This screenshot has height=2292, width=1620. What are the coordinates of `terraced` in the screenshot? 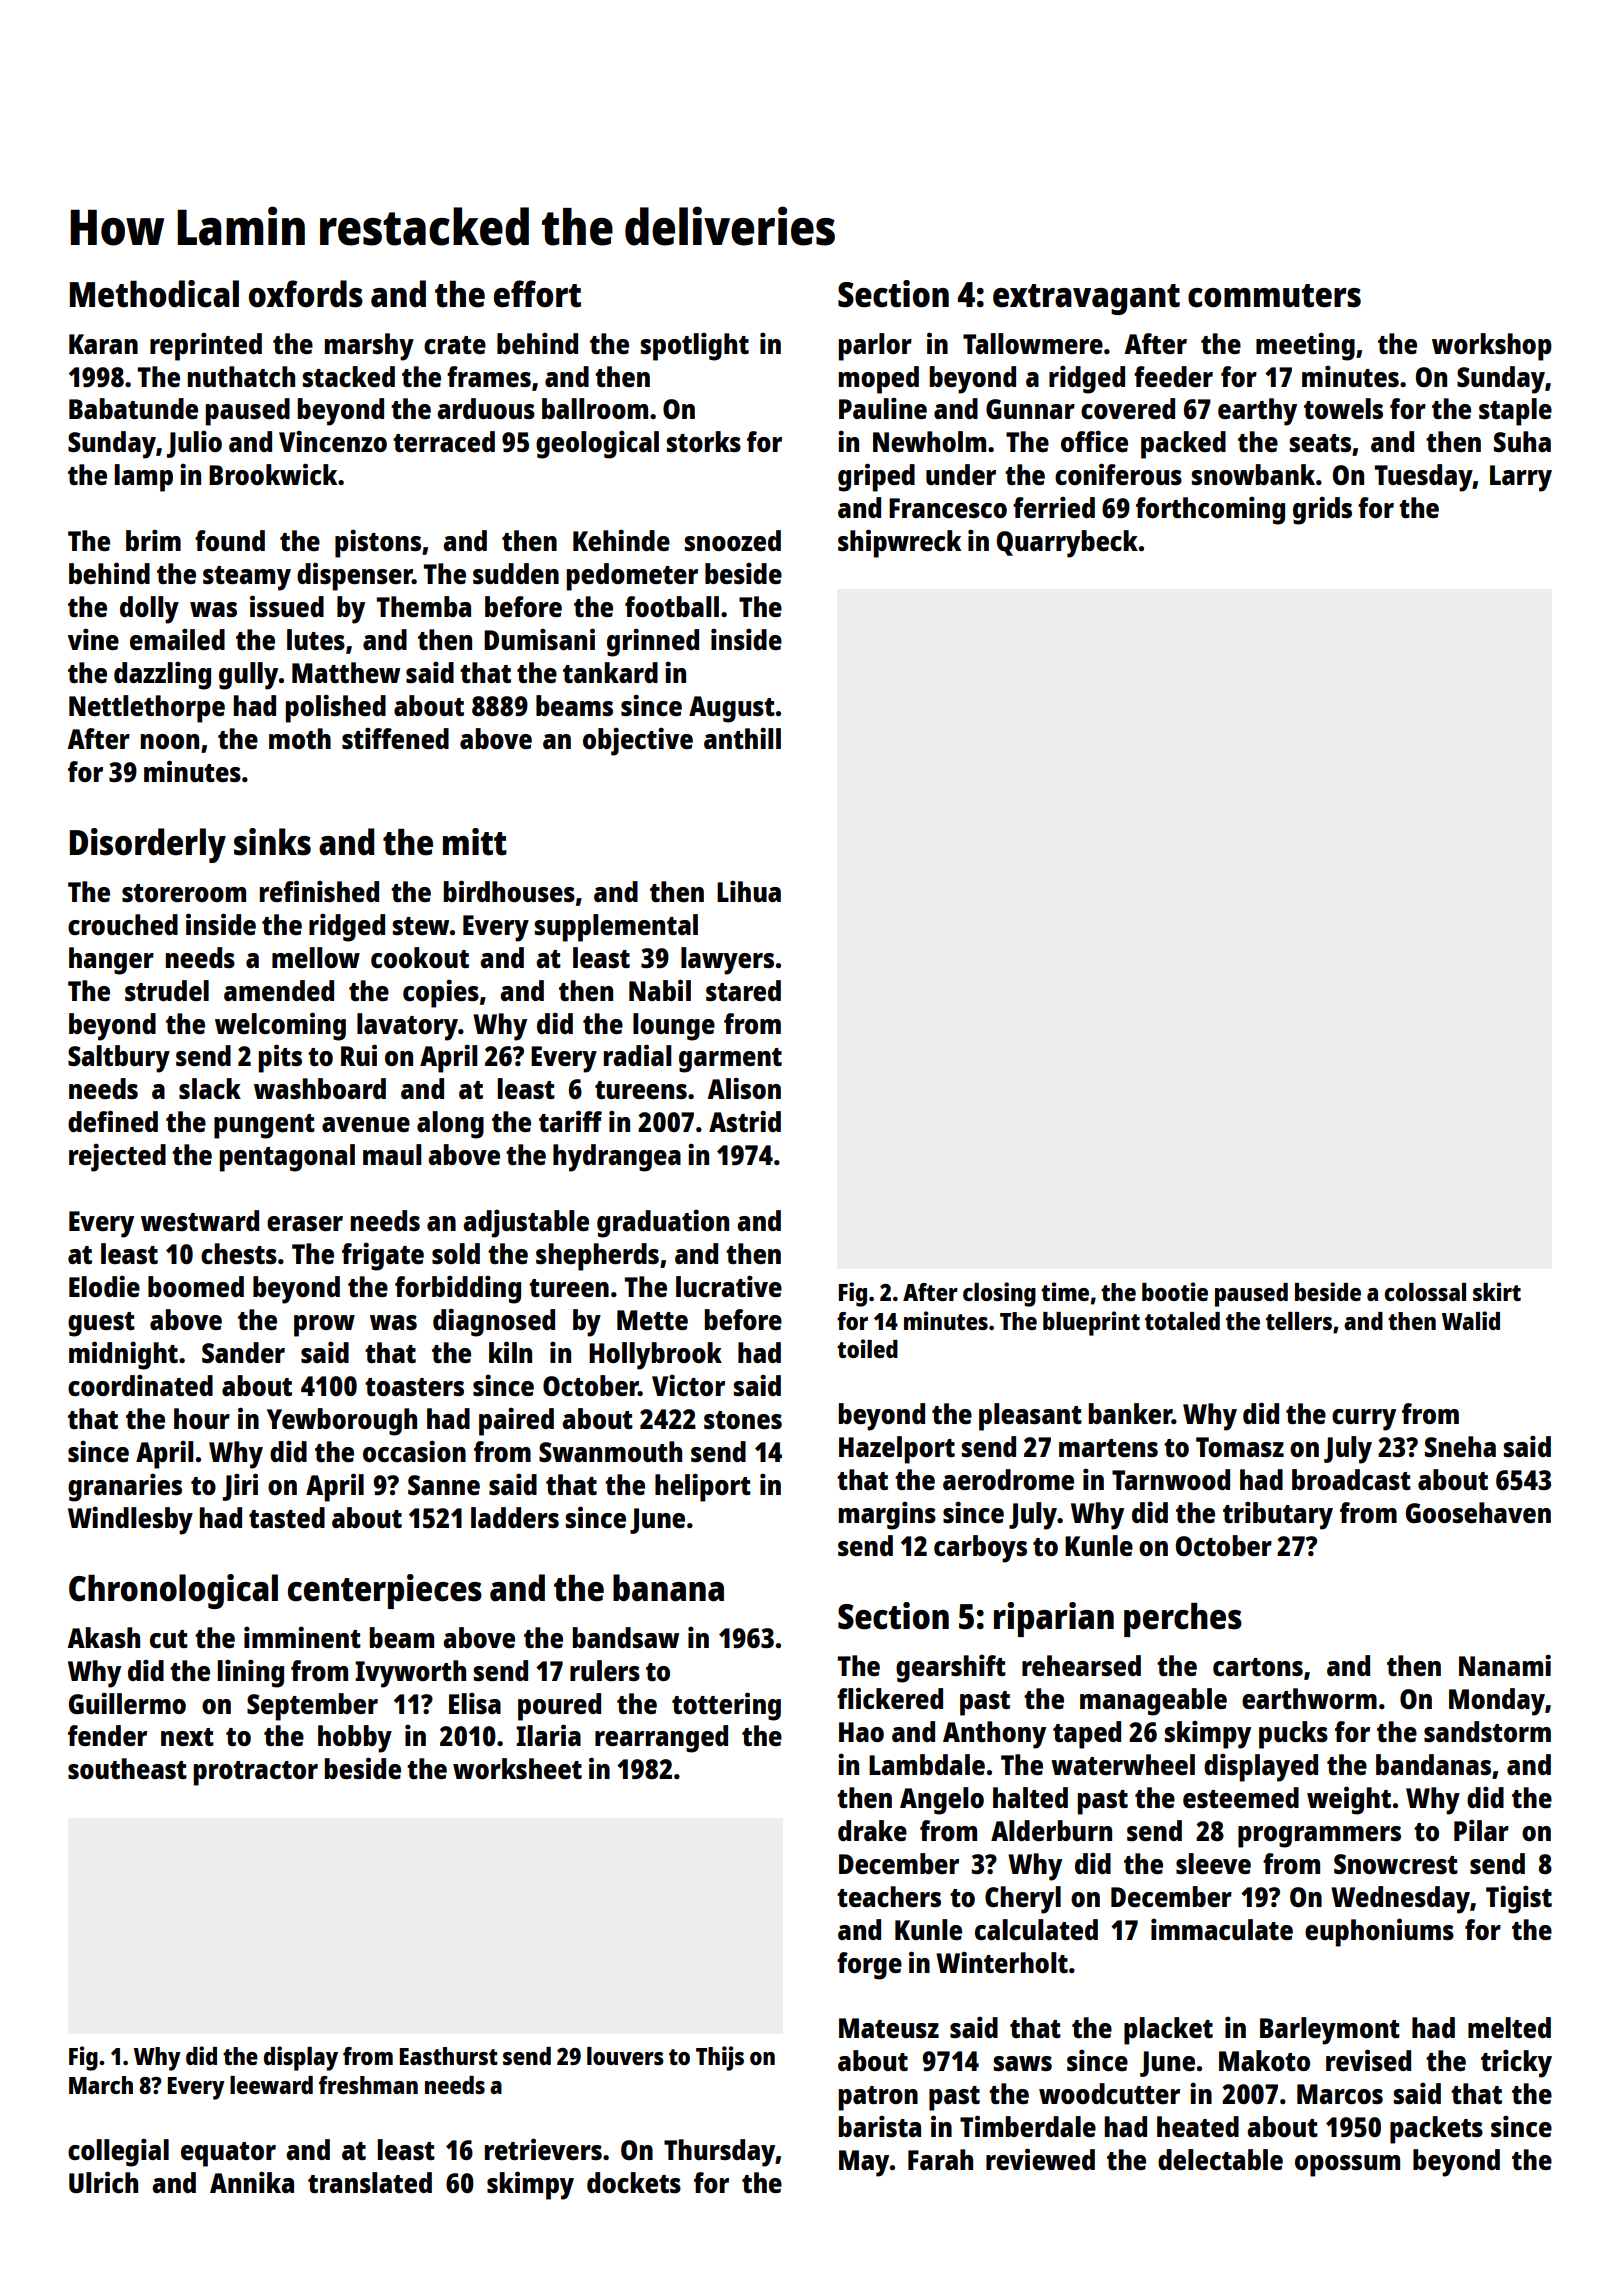 It's located at (444, 441).
